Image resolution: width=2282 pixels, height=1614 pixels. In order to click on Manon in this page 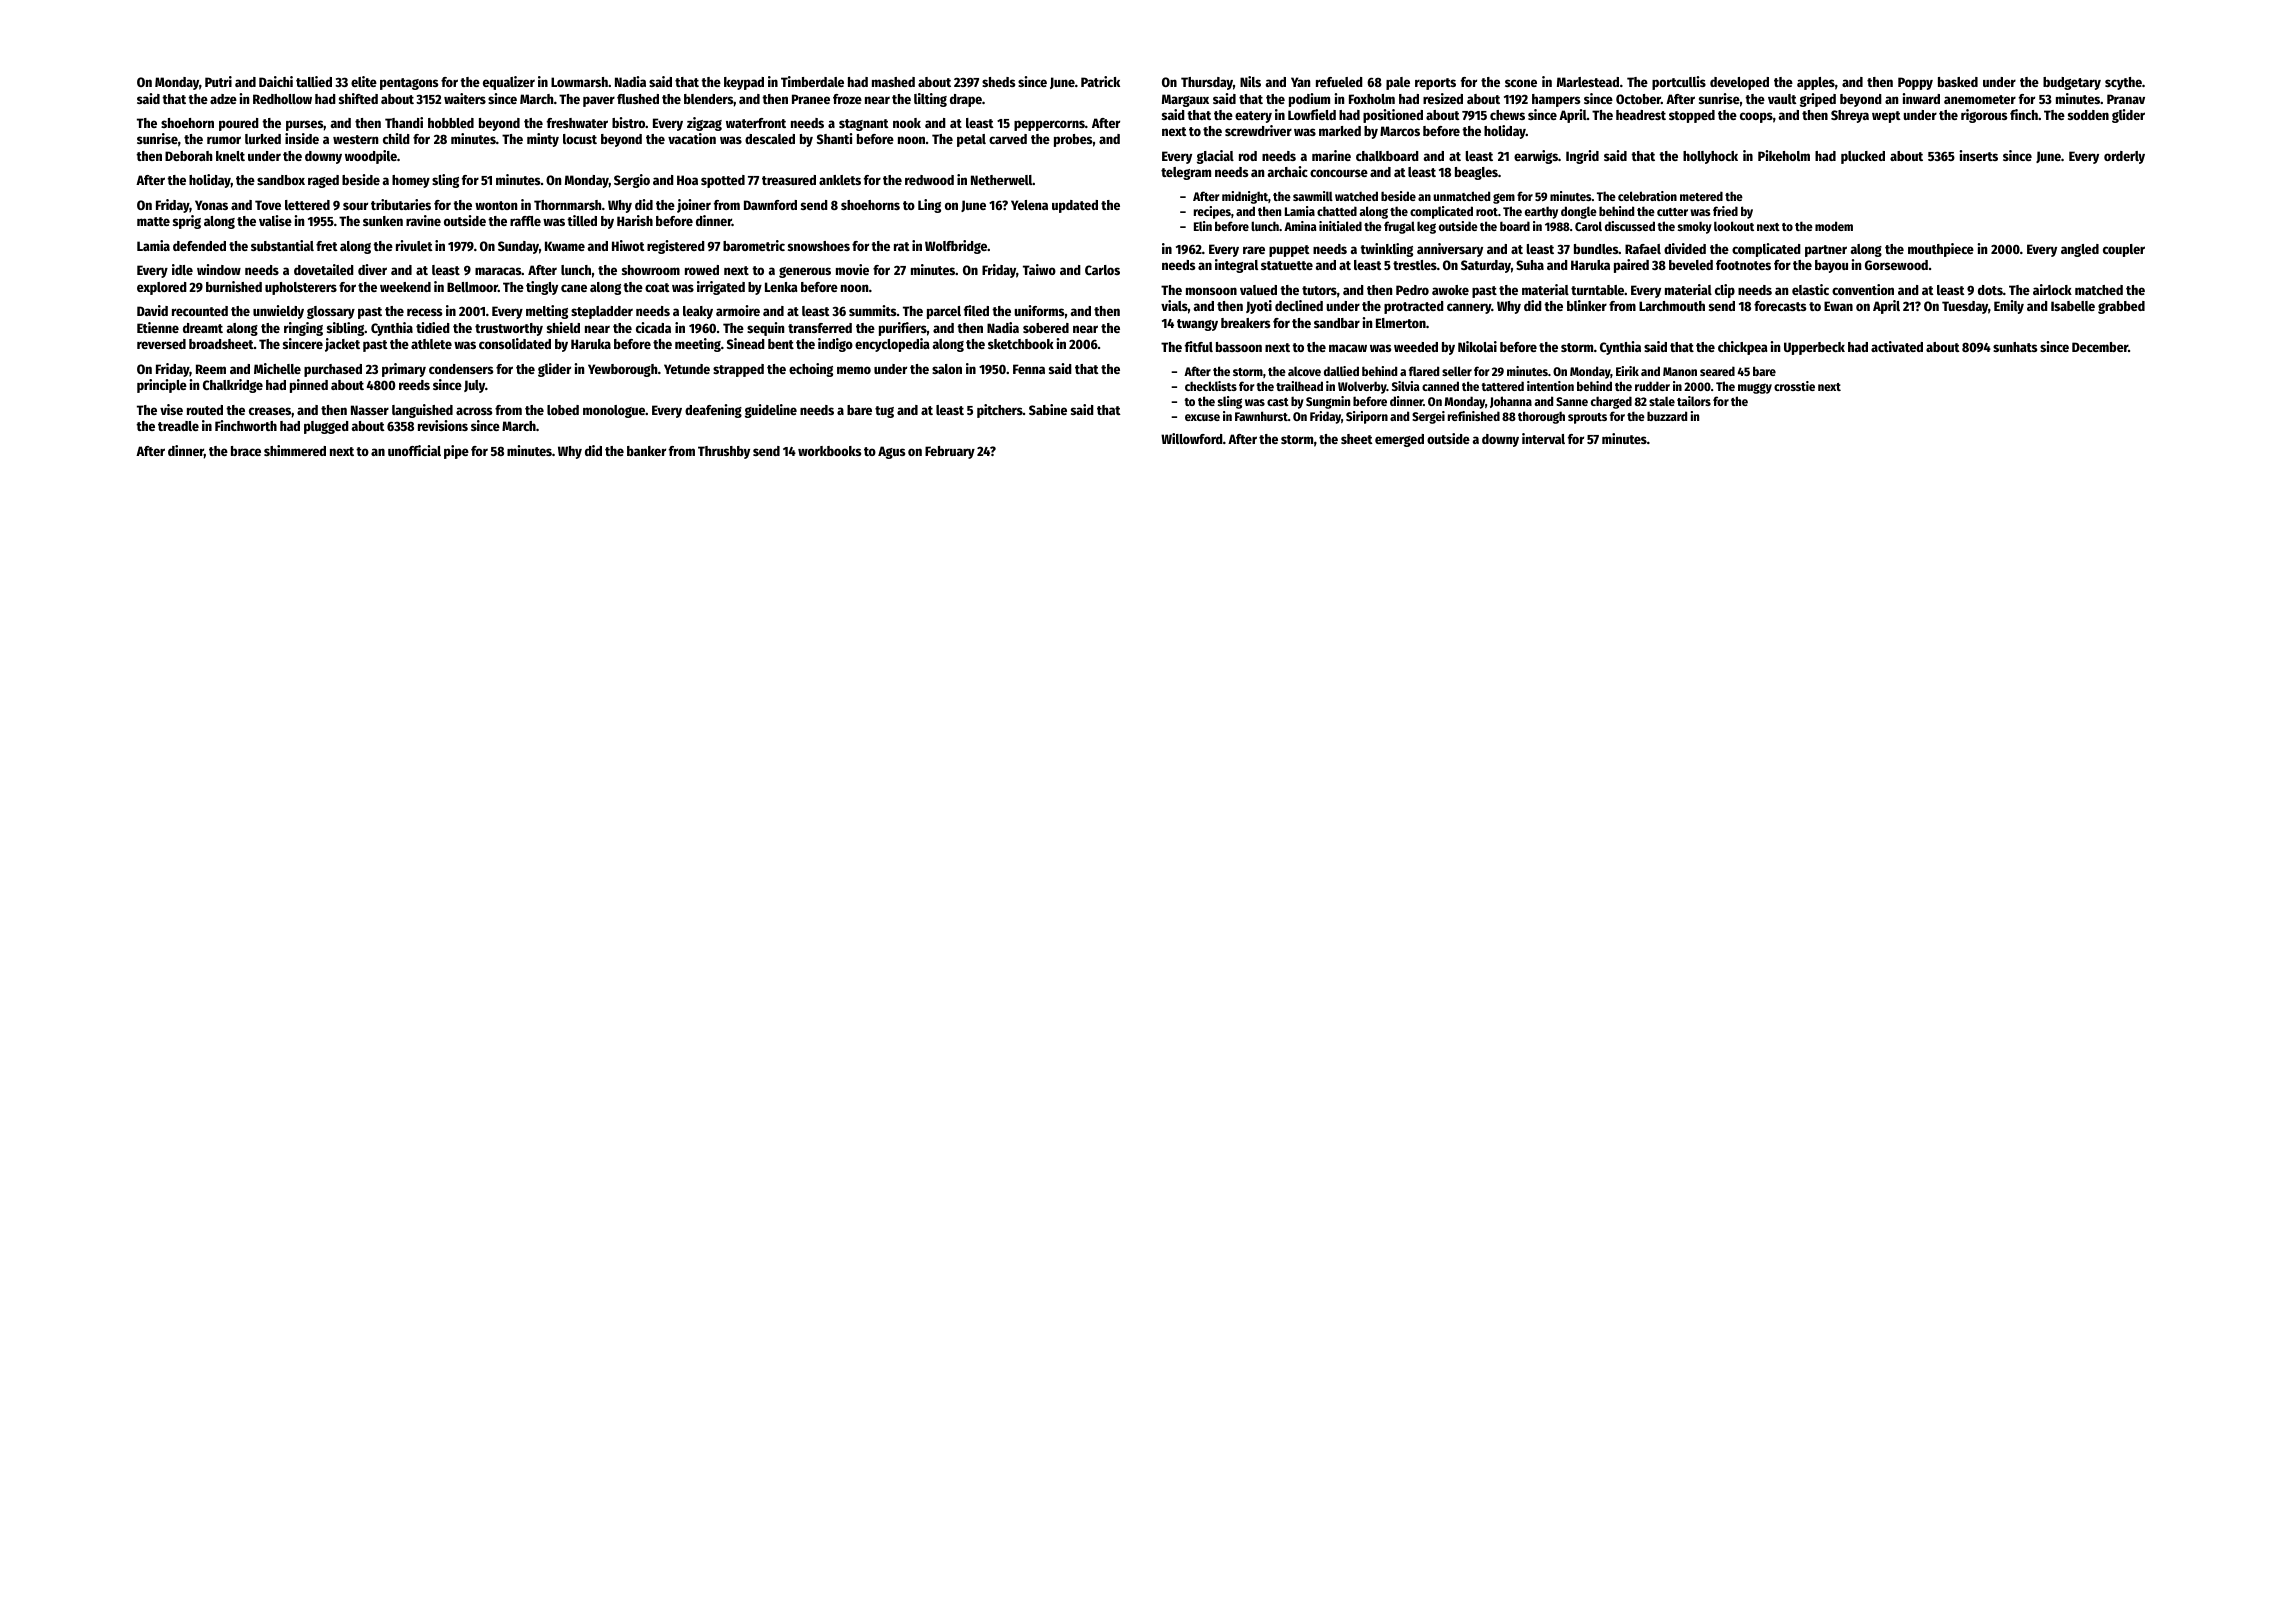, I will do `click(1680, 371)`.
